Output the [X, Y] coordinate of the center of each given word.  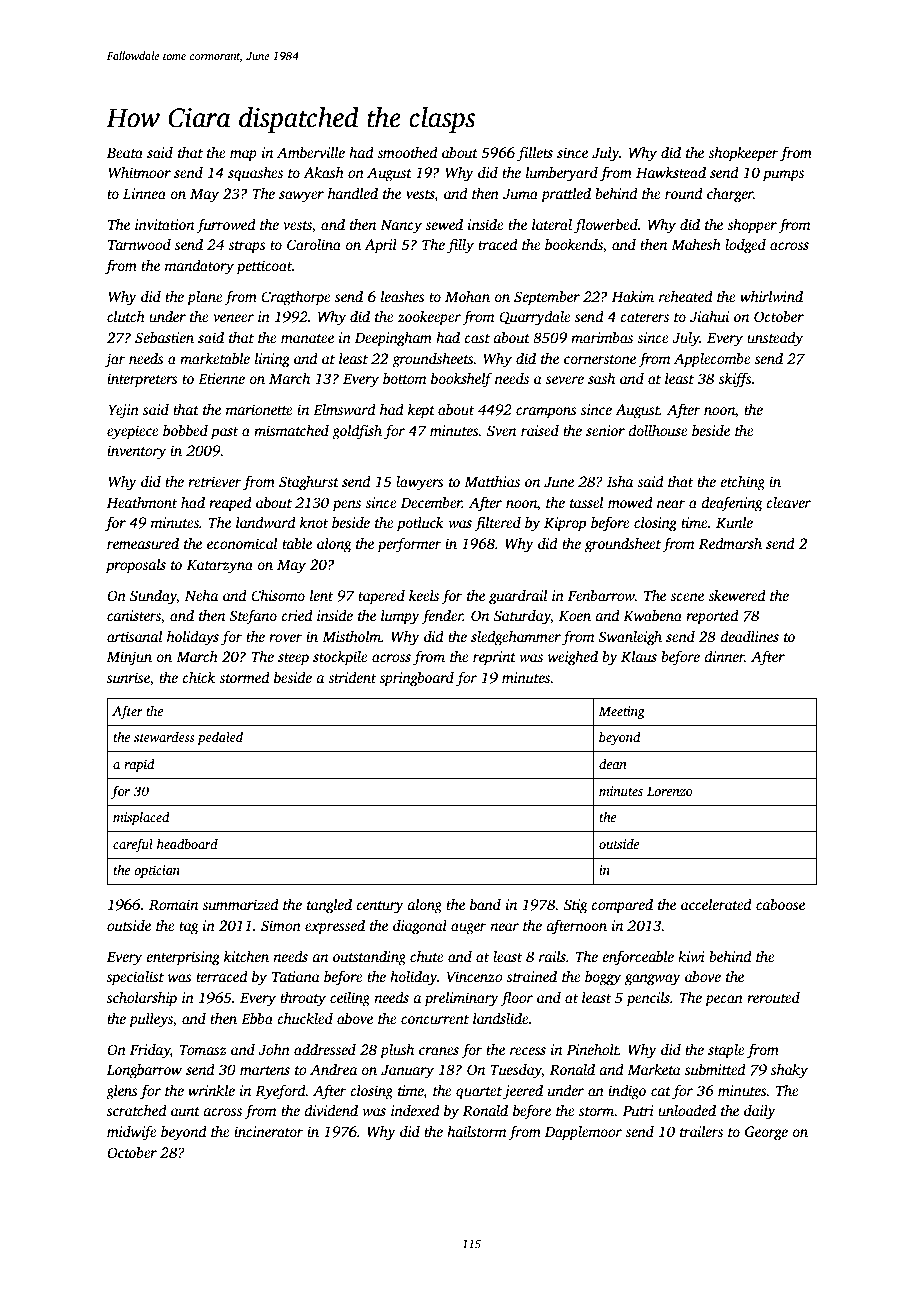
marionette [259, 409]
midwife [132, 1133]
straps [247, 247]
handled [353, 193]
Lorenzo [670, 791]
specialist [135, 978]
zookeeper [429, 318]
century [380, 907]
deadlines [749, 636]
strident [352, 677]
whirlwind [771, 296]
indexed [415, 1110]
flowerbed [606, 226]
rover [285, 638]
